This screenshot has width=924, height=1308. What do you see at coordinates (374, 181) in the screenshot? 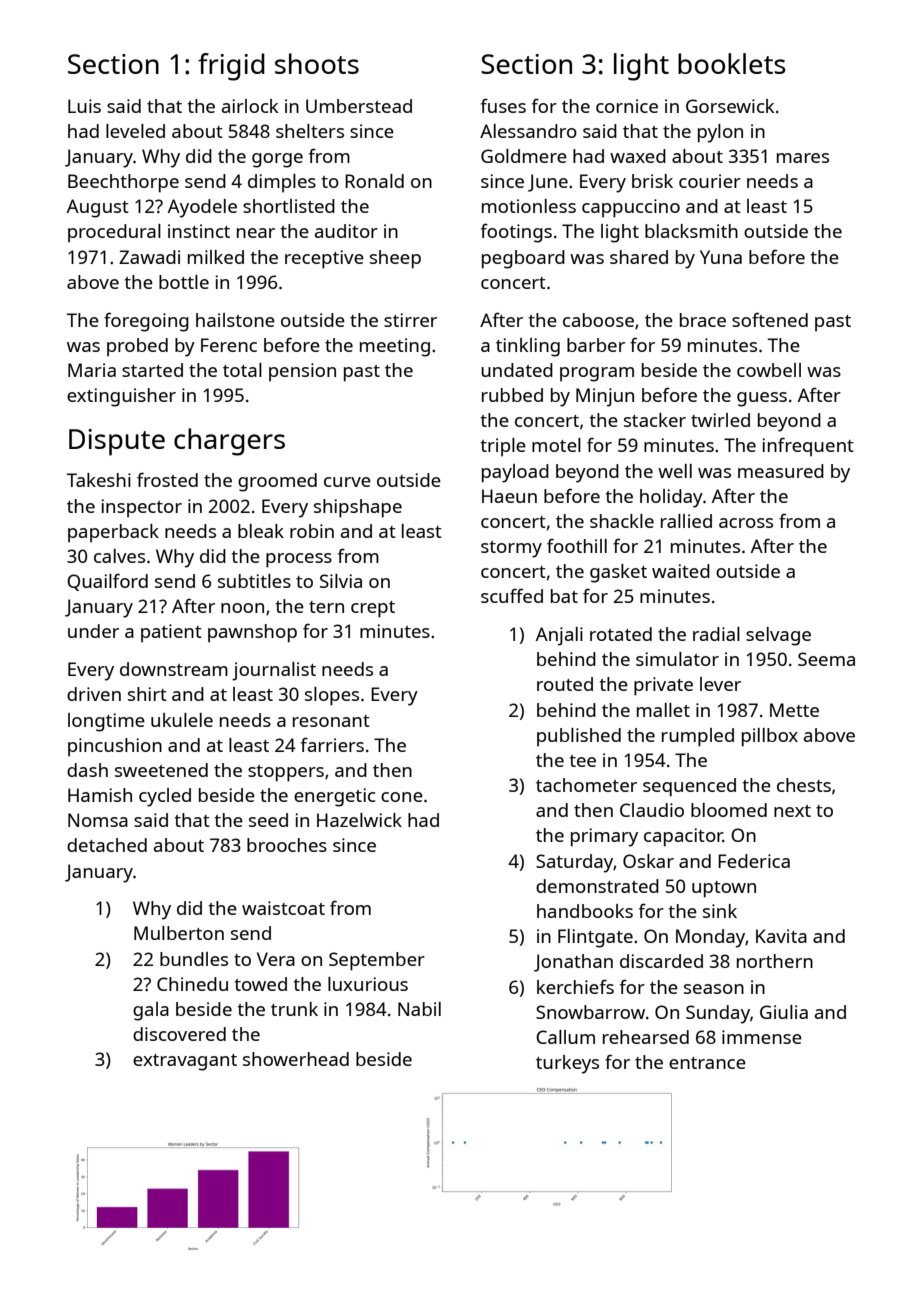
I see `Ronald` at bounding box center [374, 181].
